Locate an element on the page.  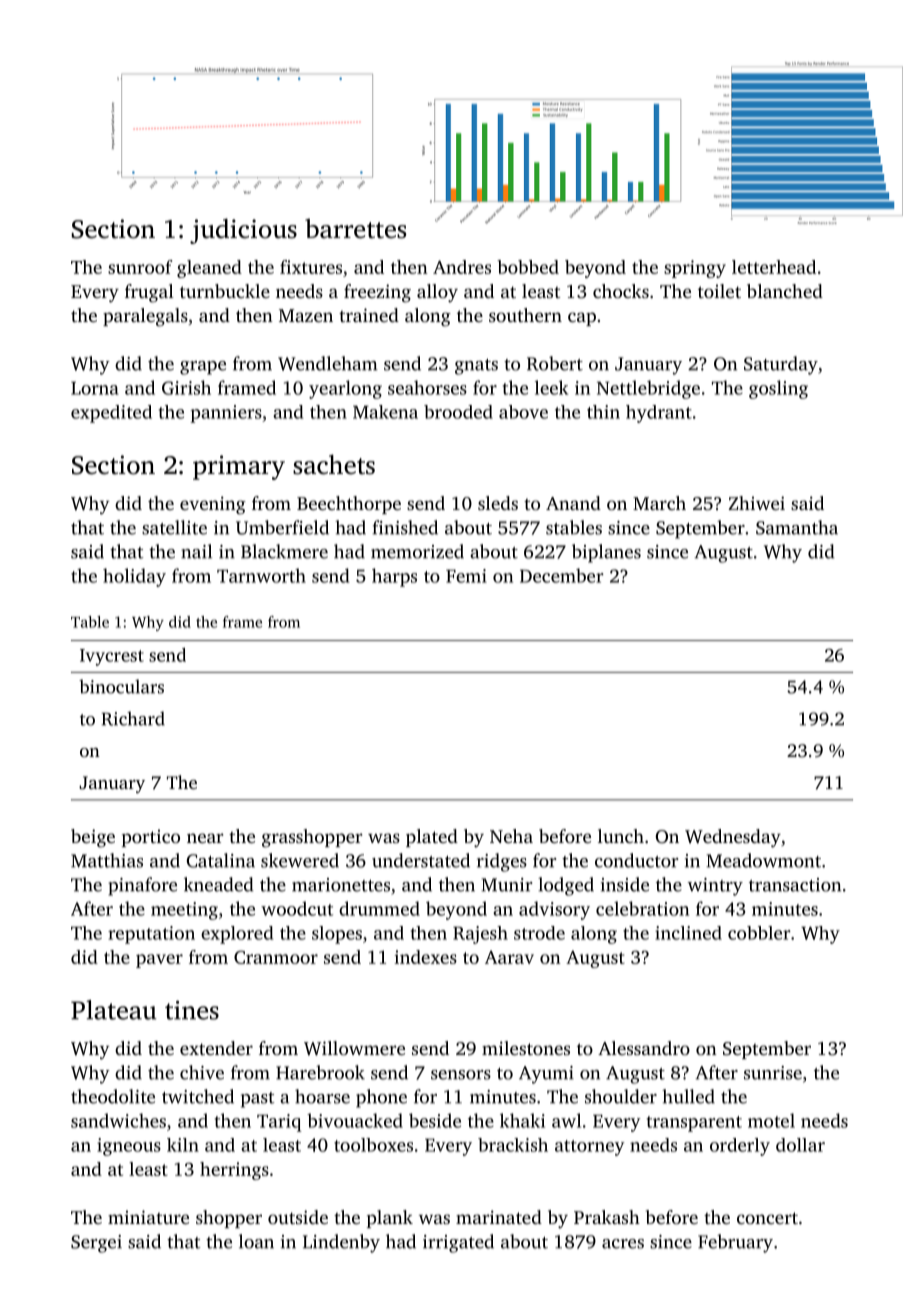
Andres is located at coordinates (462, 267).
